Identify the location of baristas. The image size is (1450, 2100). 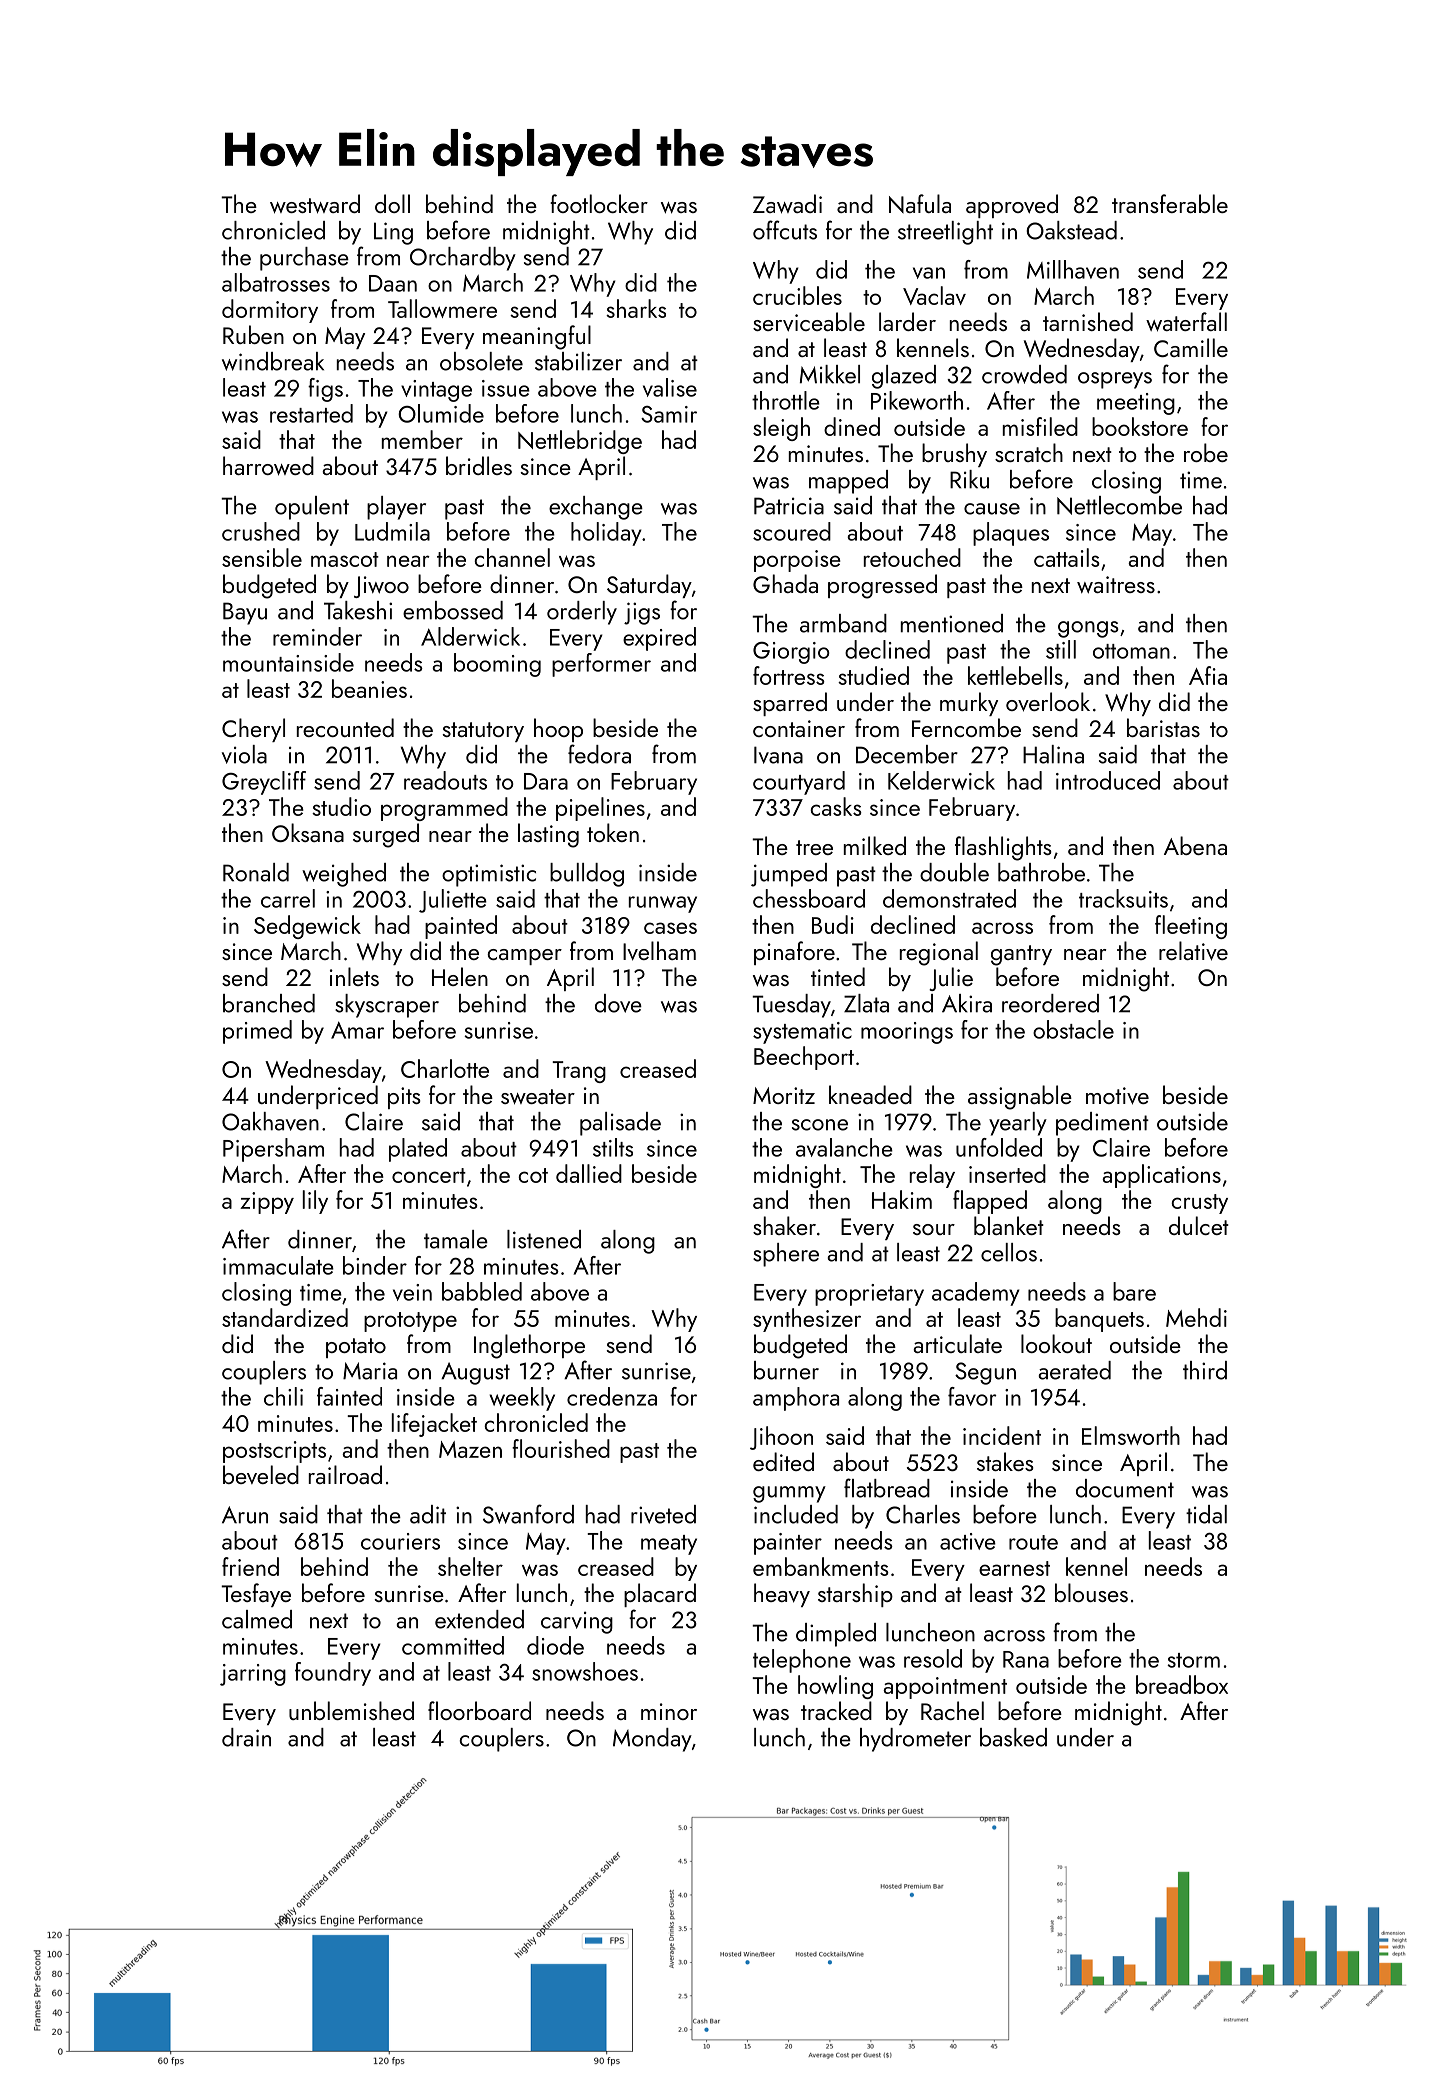
(1163, 727).
